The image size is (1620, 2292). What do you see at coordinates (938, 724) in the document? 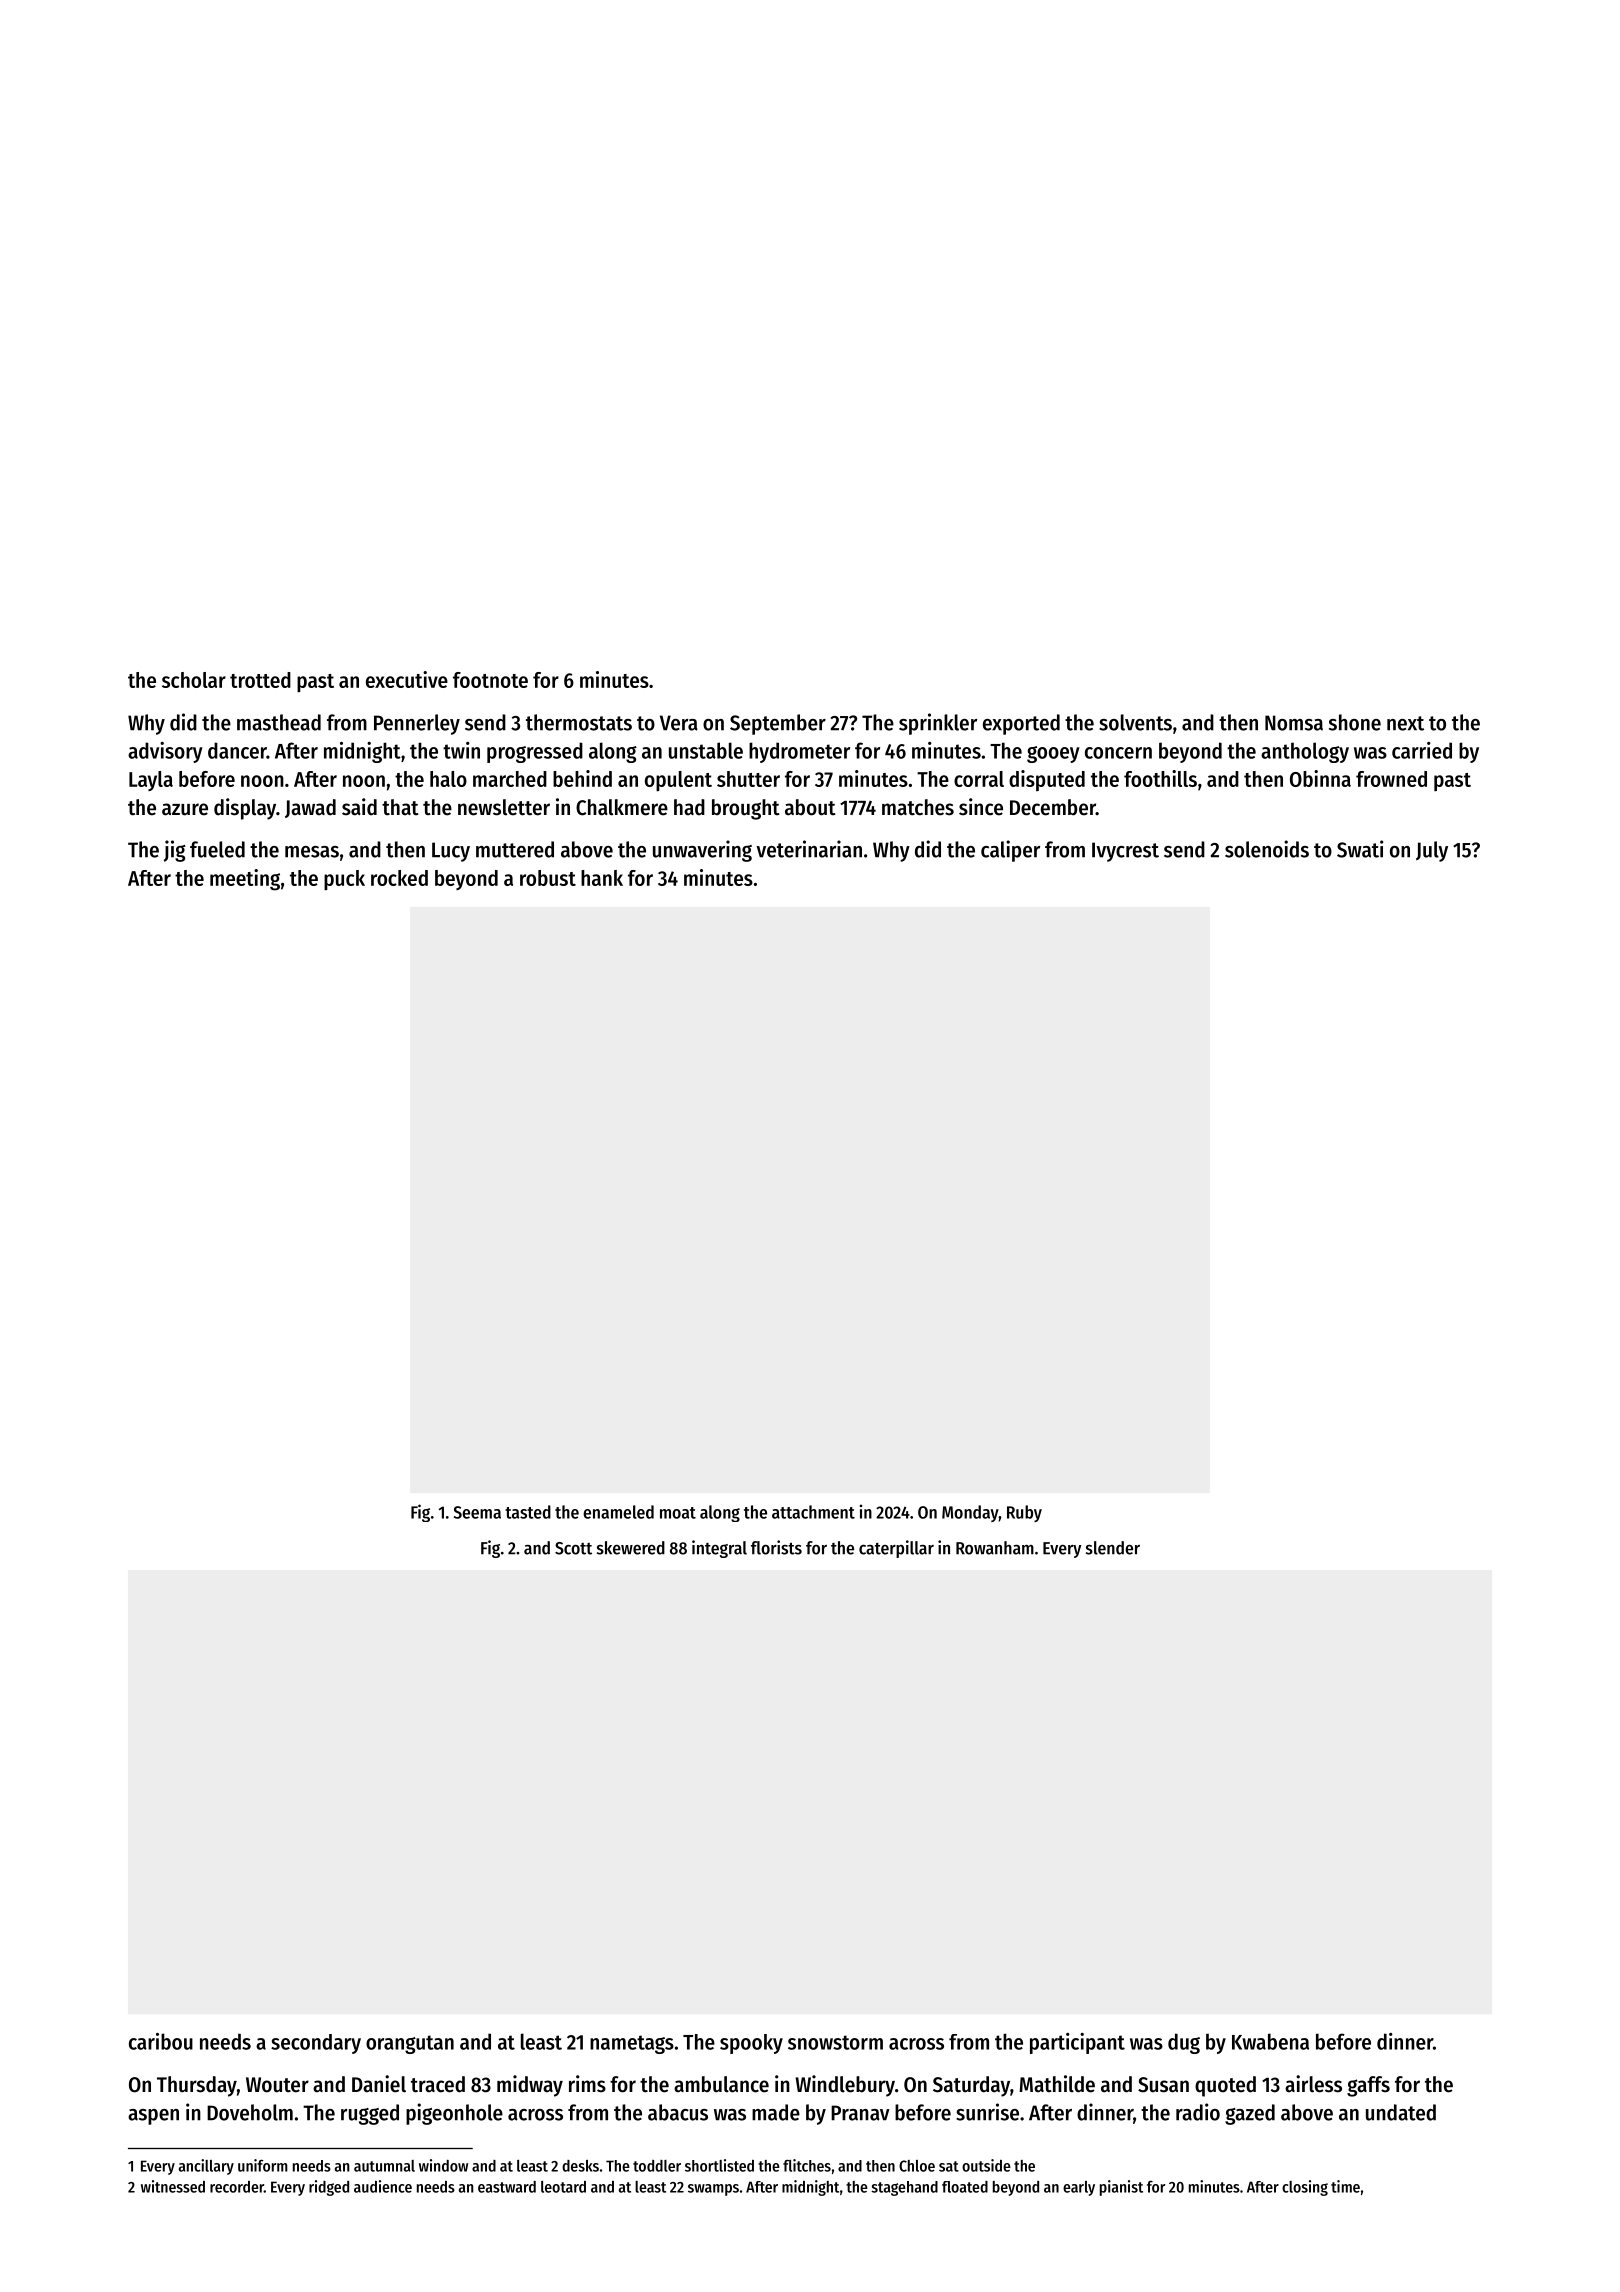
I see `sprinkler` at bounding box center [938, 724].
